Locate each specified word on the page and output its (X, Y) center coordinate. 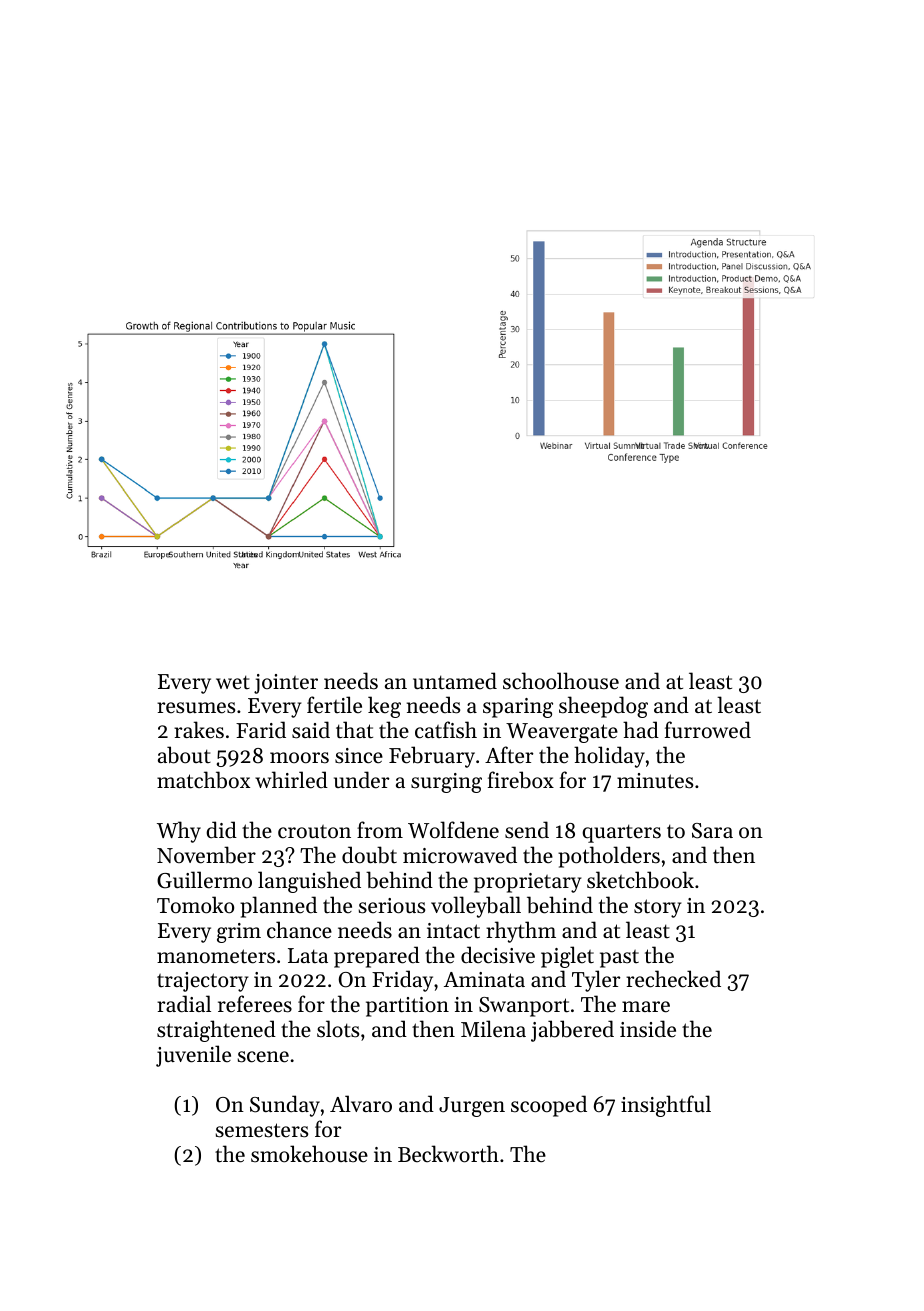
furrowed (708, 730)
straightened (216, 1031)
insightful (666, 1106)
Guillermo (204, 880)
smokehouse (309, 1154)
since (359, 756)
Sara (712, 831)
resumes (196, 708)
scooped (549, 1106)
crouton (314, 832)
